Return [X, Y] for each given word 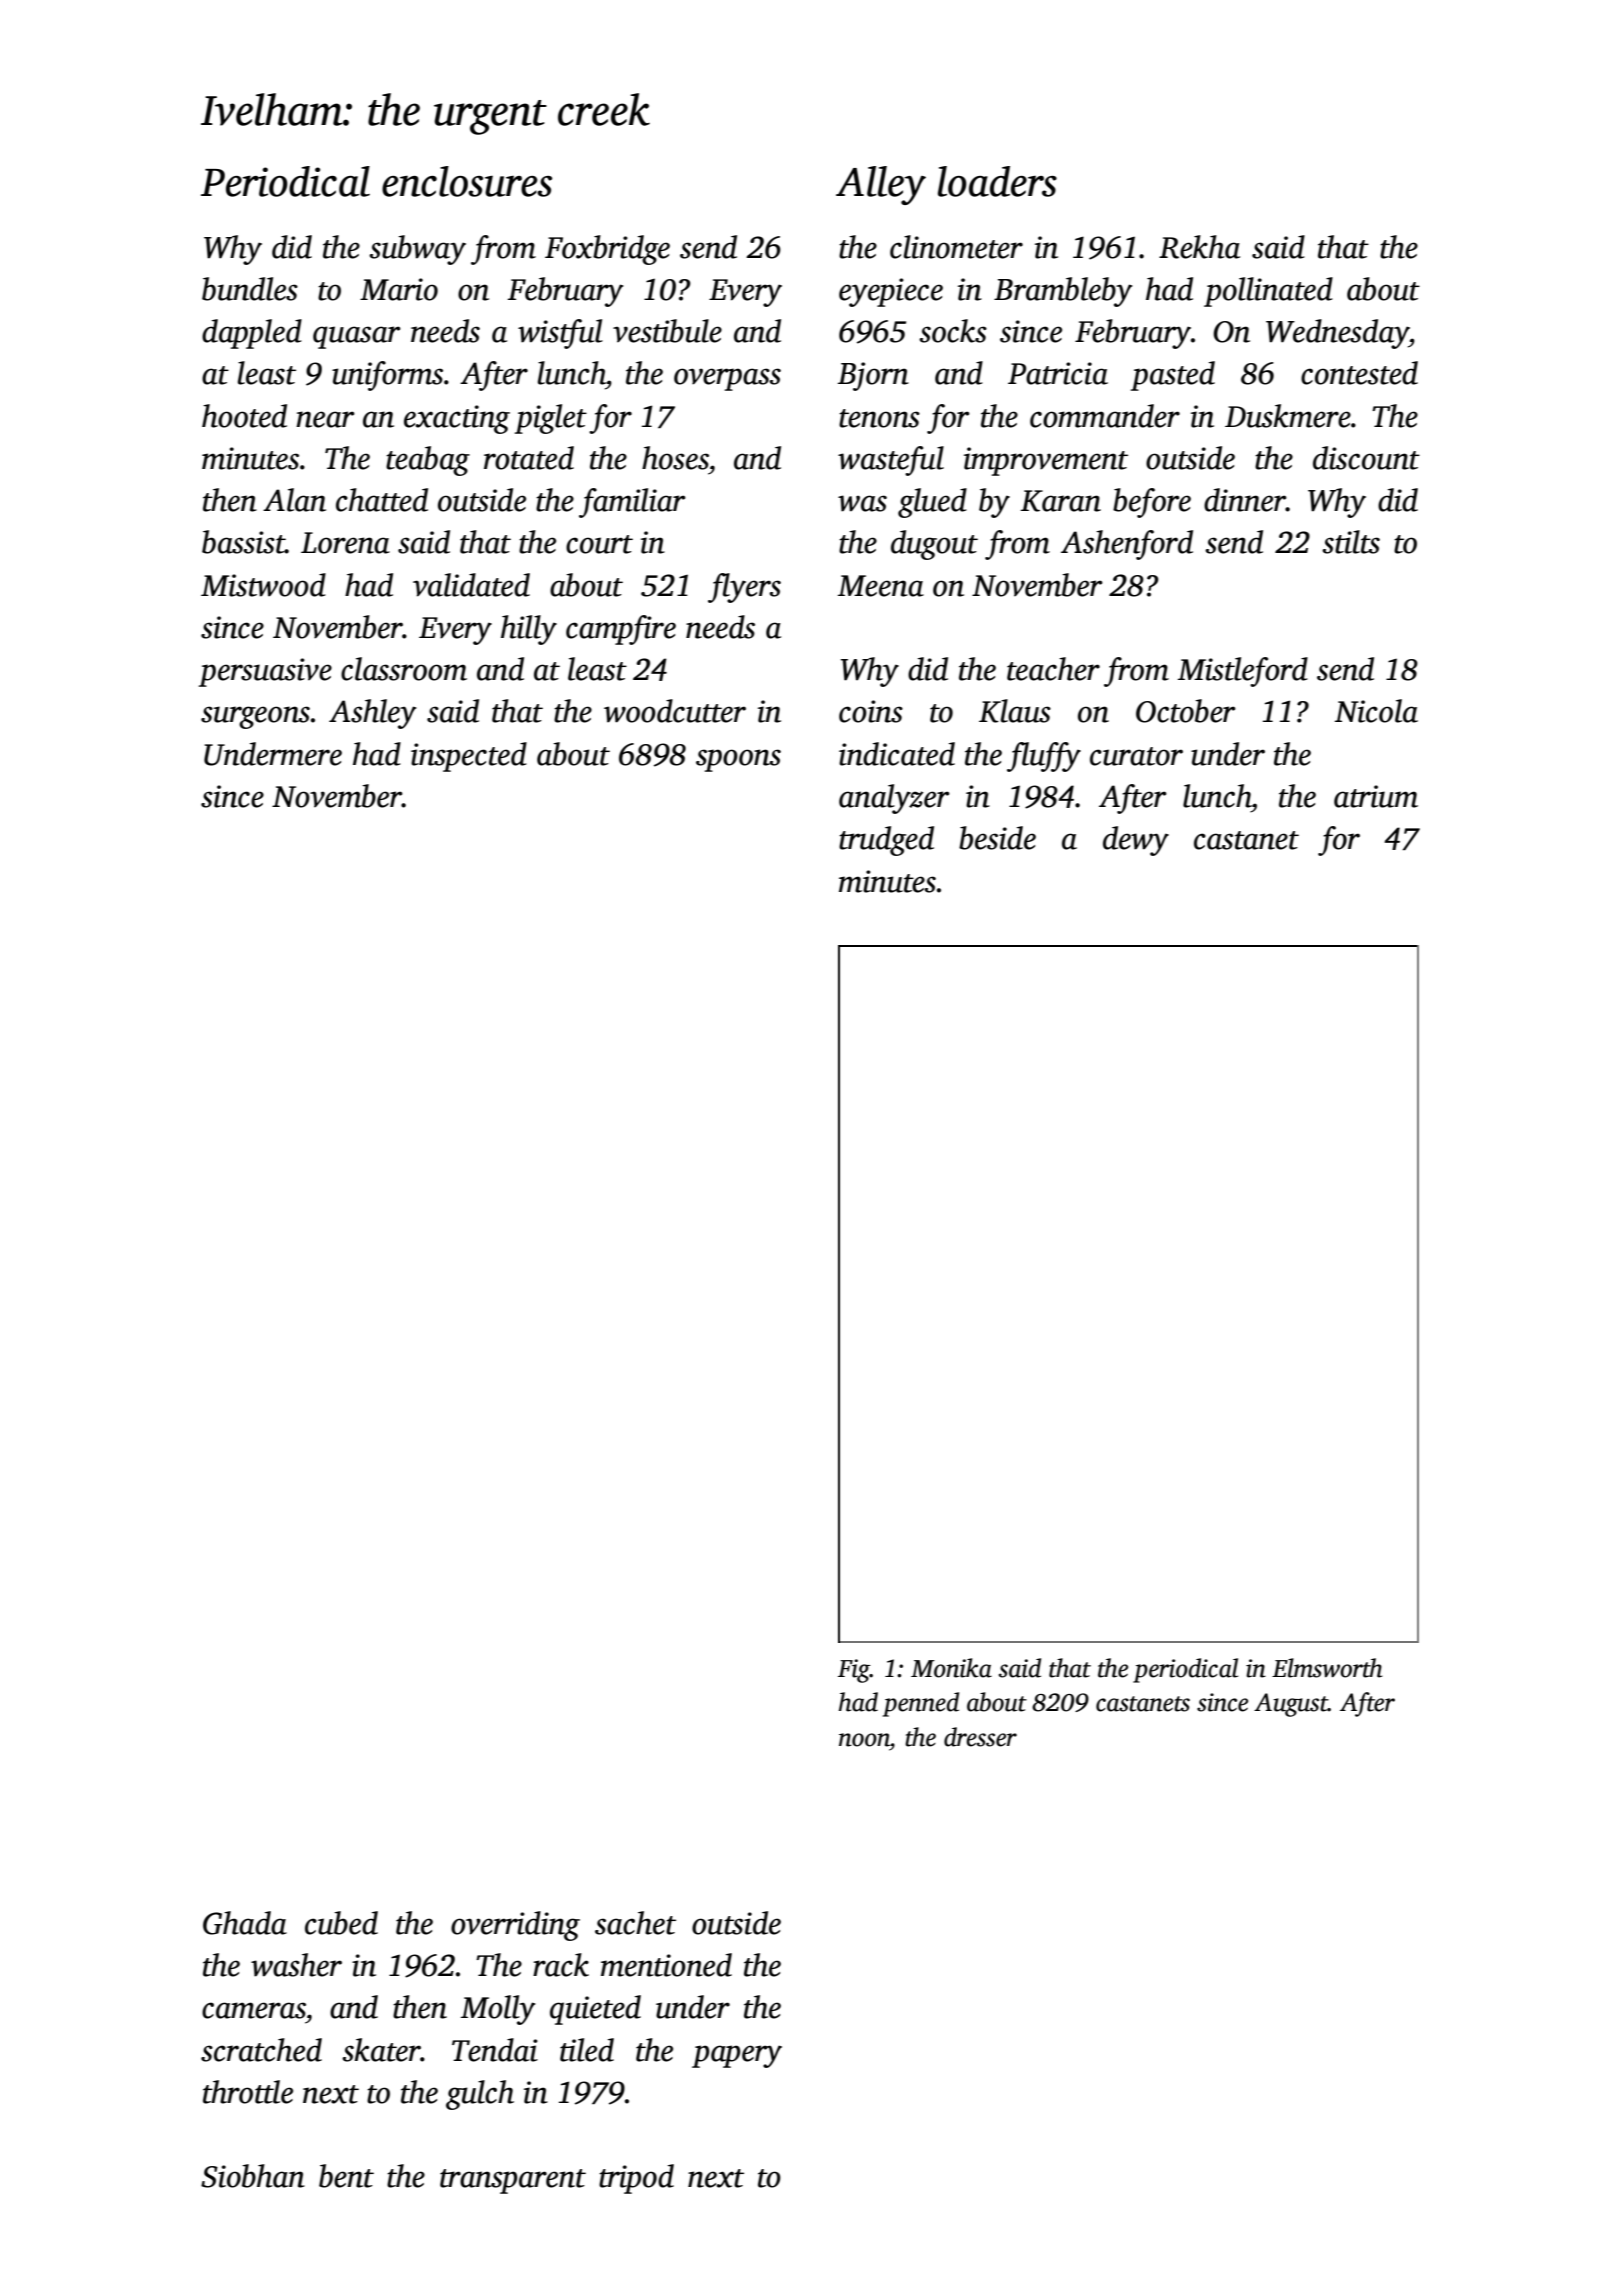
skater [381, 2050]
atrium [1376, 796]
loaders [997, 181]
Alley [881, 185]
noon [864, 1740]
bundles [250, 289]
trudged [886, 841]
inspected [469, 757]
